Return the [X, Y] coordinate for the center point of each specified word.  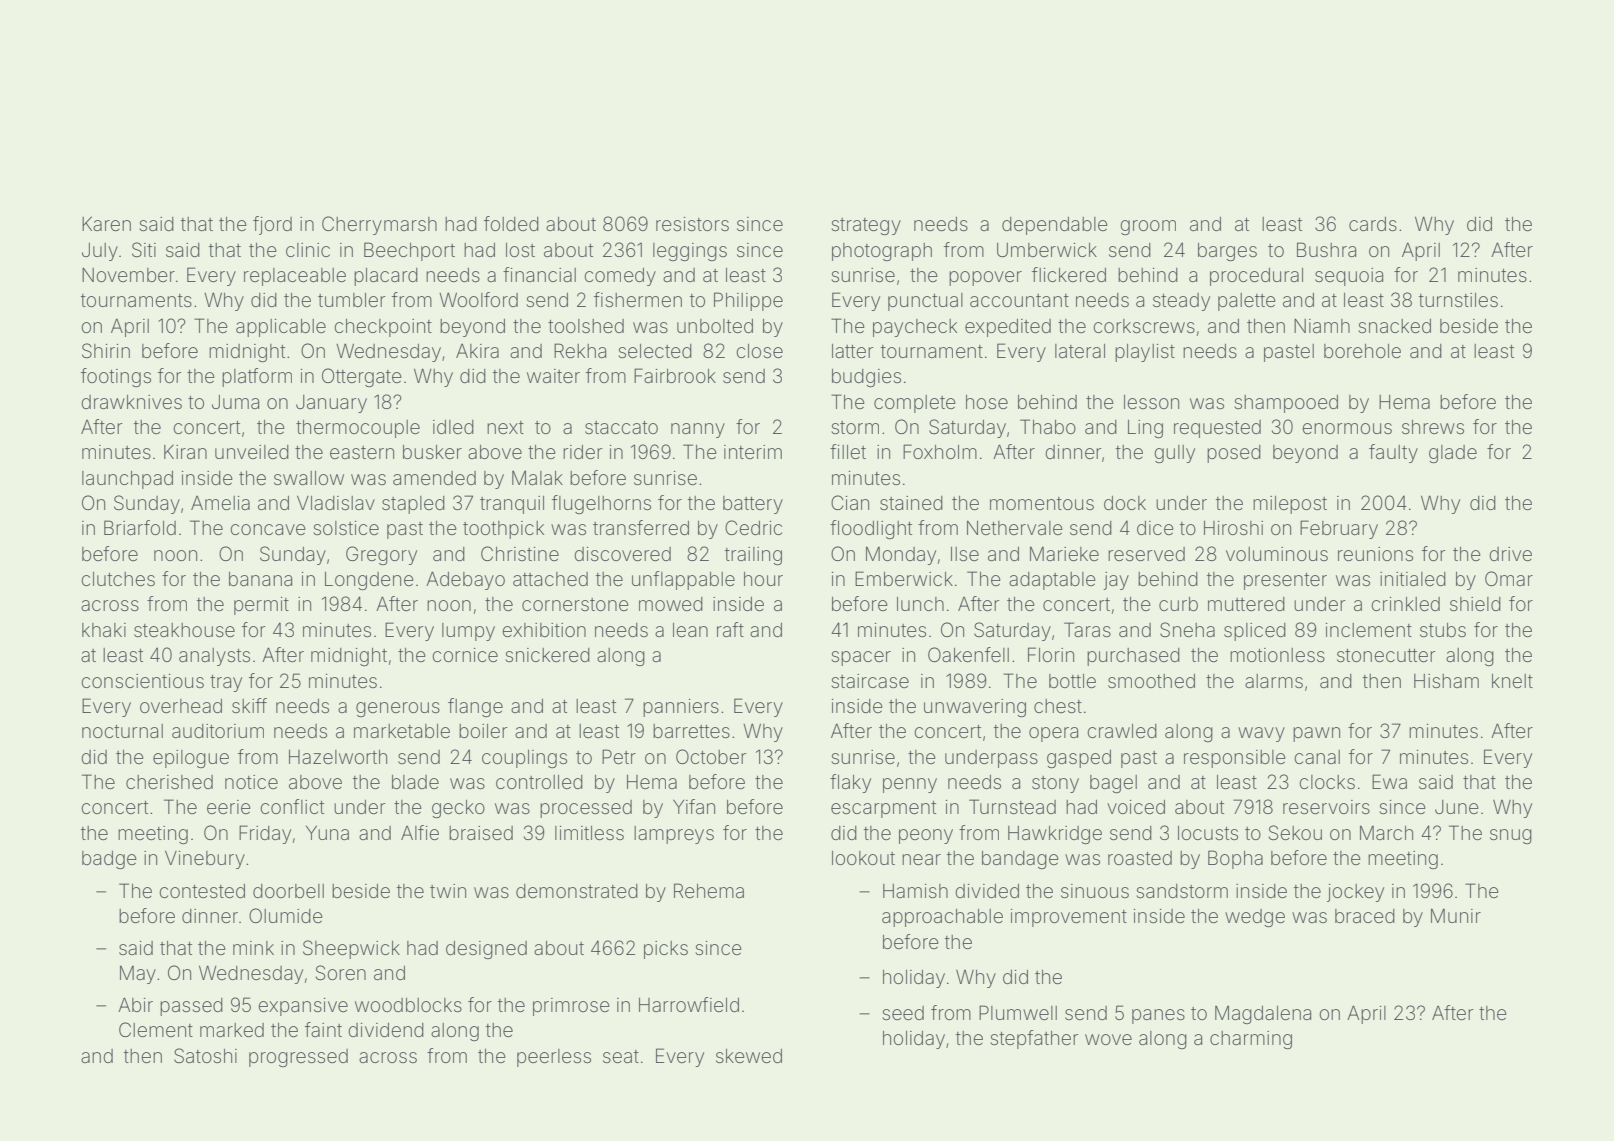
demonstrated [577, 891]
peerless [554, 1058]
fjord [272, 225]
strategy [866, 226]
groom [1148, 227]
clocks [1327, 782]
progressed [298, 1058]
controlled [539, 782]
